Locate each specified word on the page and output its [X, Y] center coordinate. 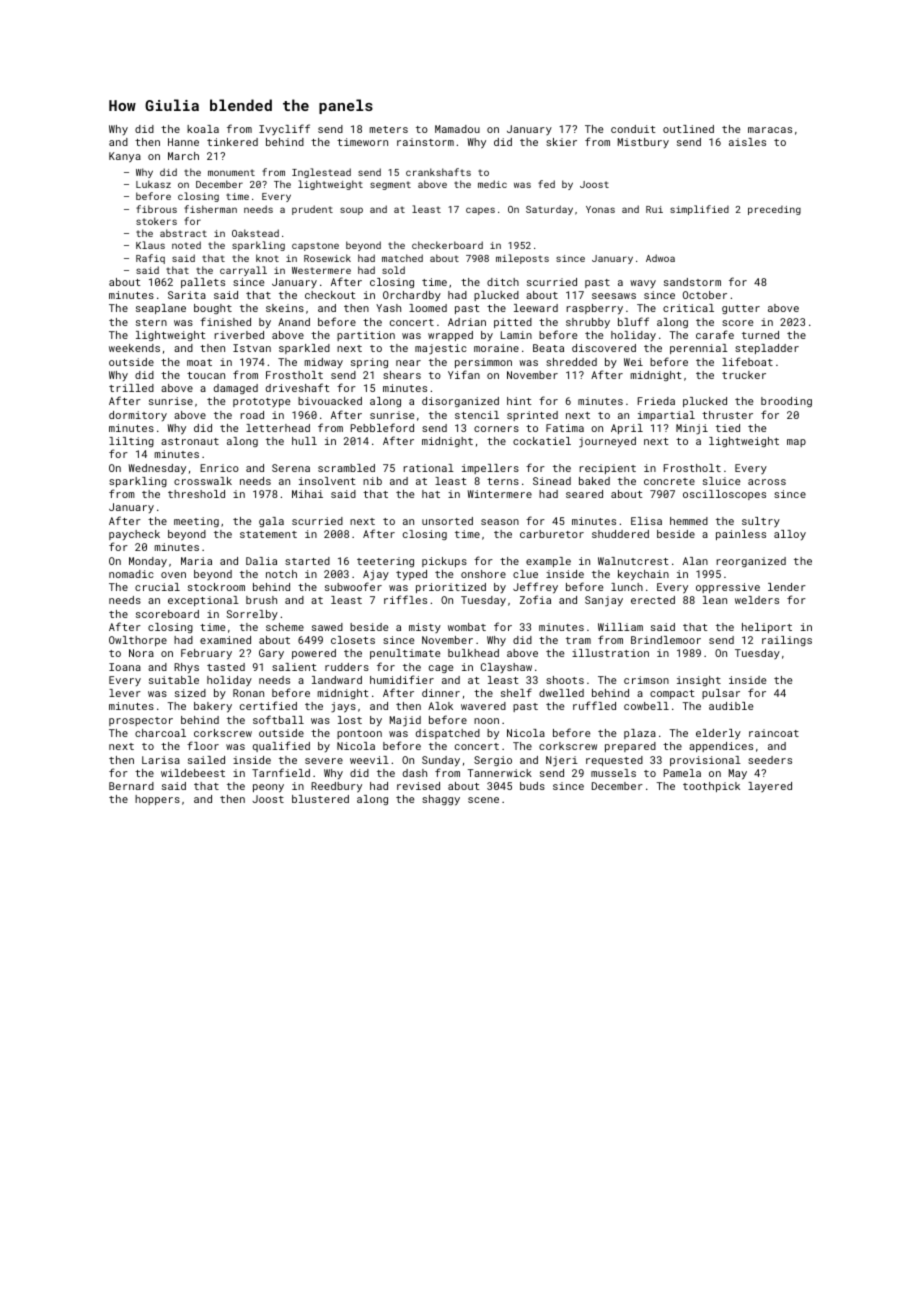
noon [486, 721]
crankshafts [438, 172]
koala [203, 129]
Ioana [125, 667]
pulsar [721, 694]
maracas [770, 130]
